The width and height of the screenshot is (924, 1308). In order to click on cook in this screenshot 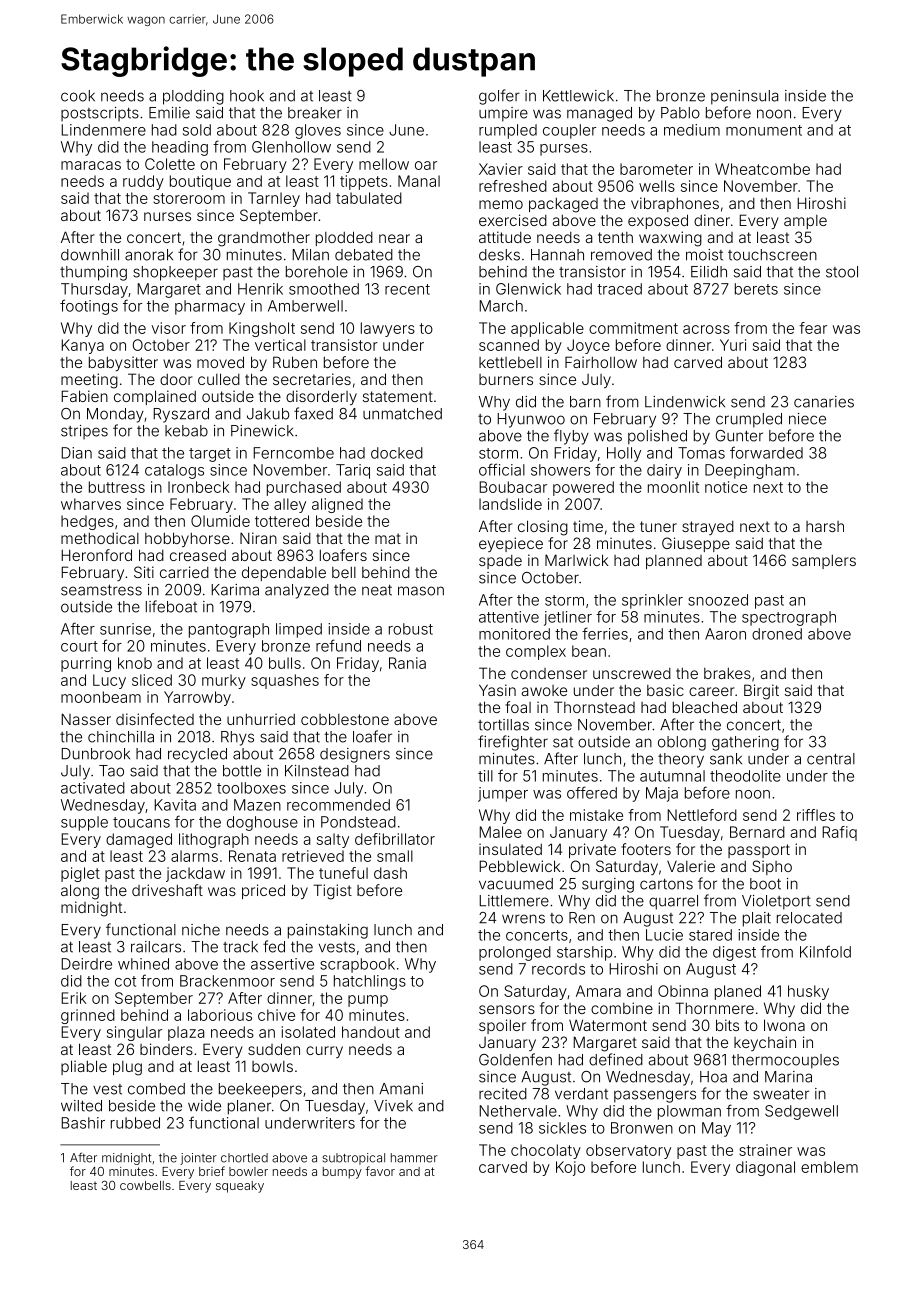, I will do `click(78, 96)`.
